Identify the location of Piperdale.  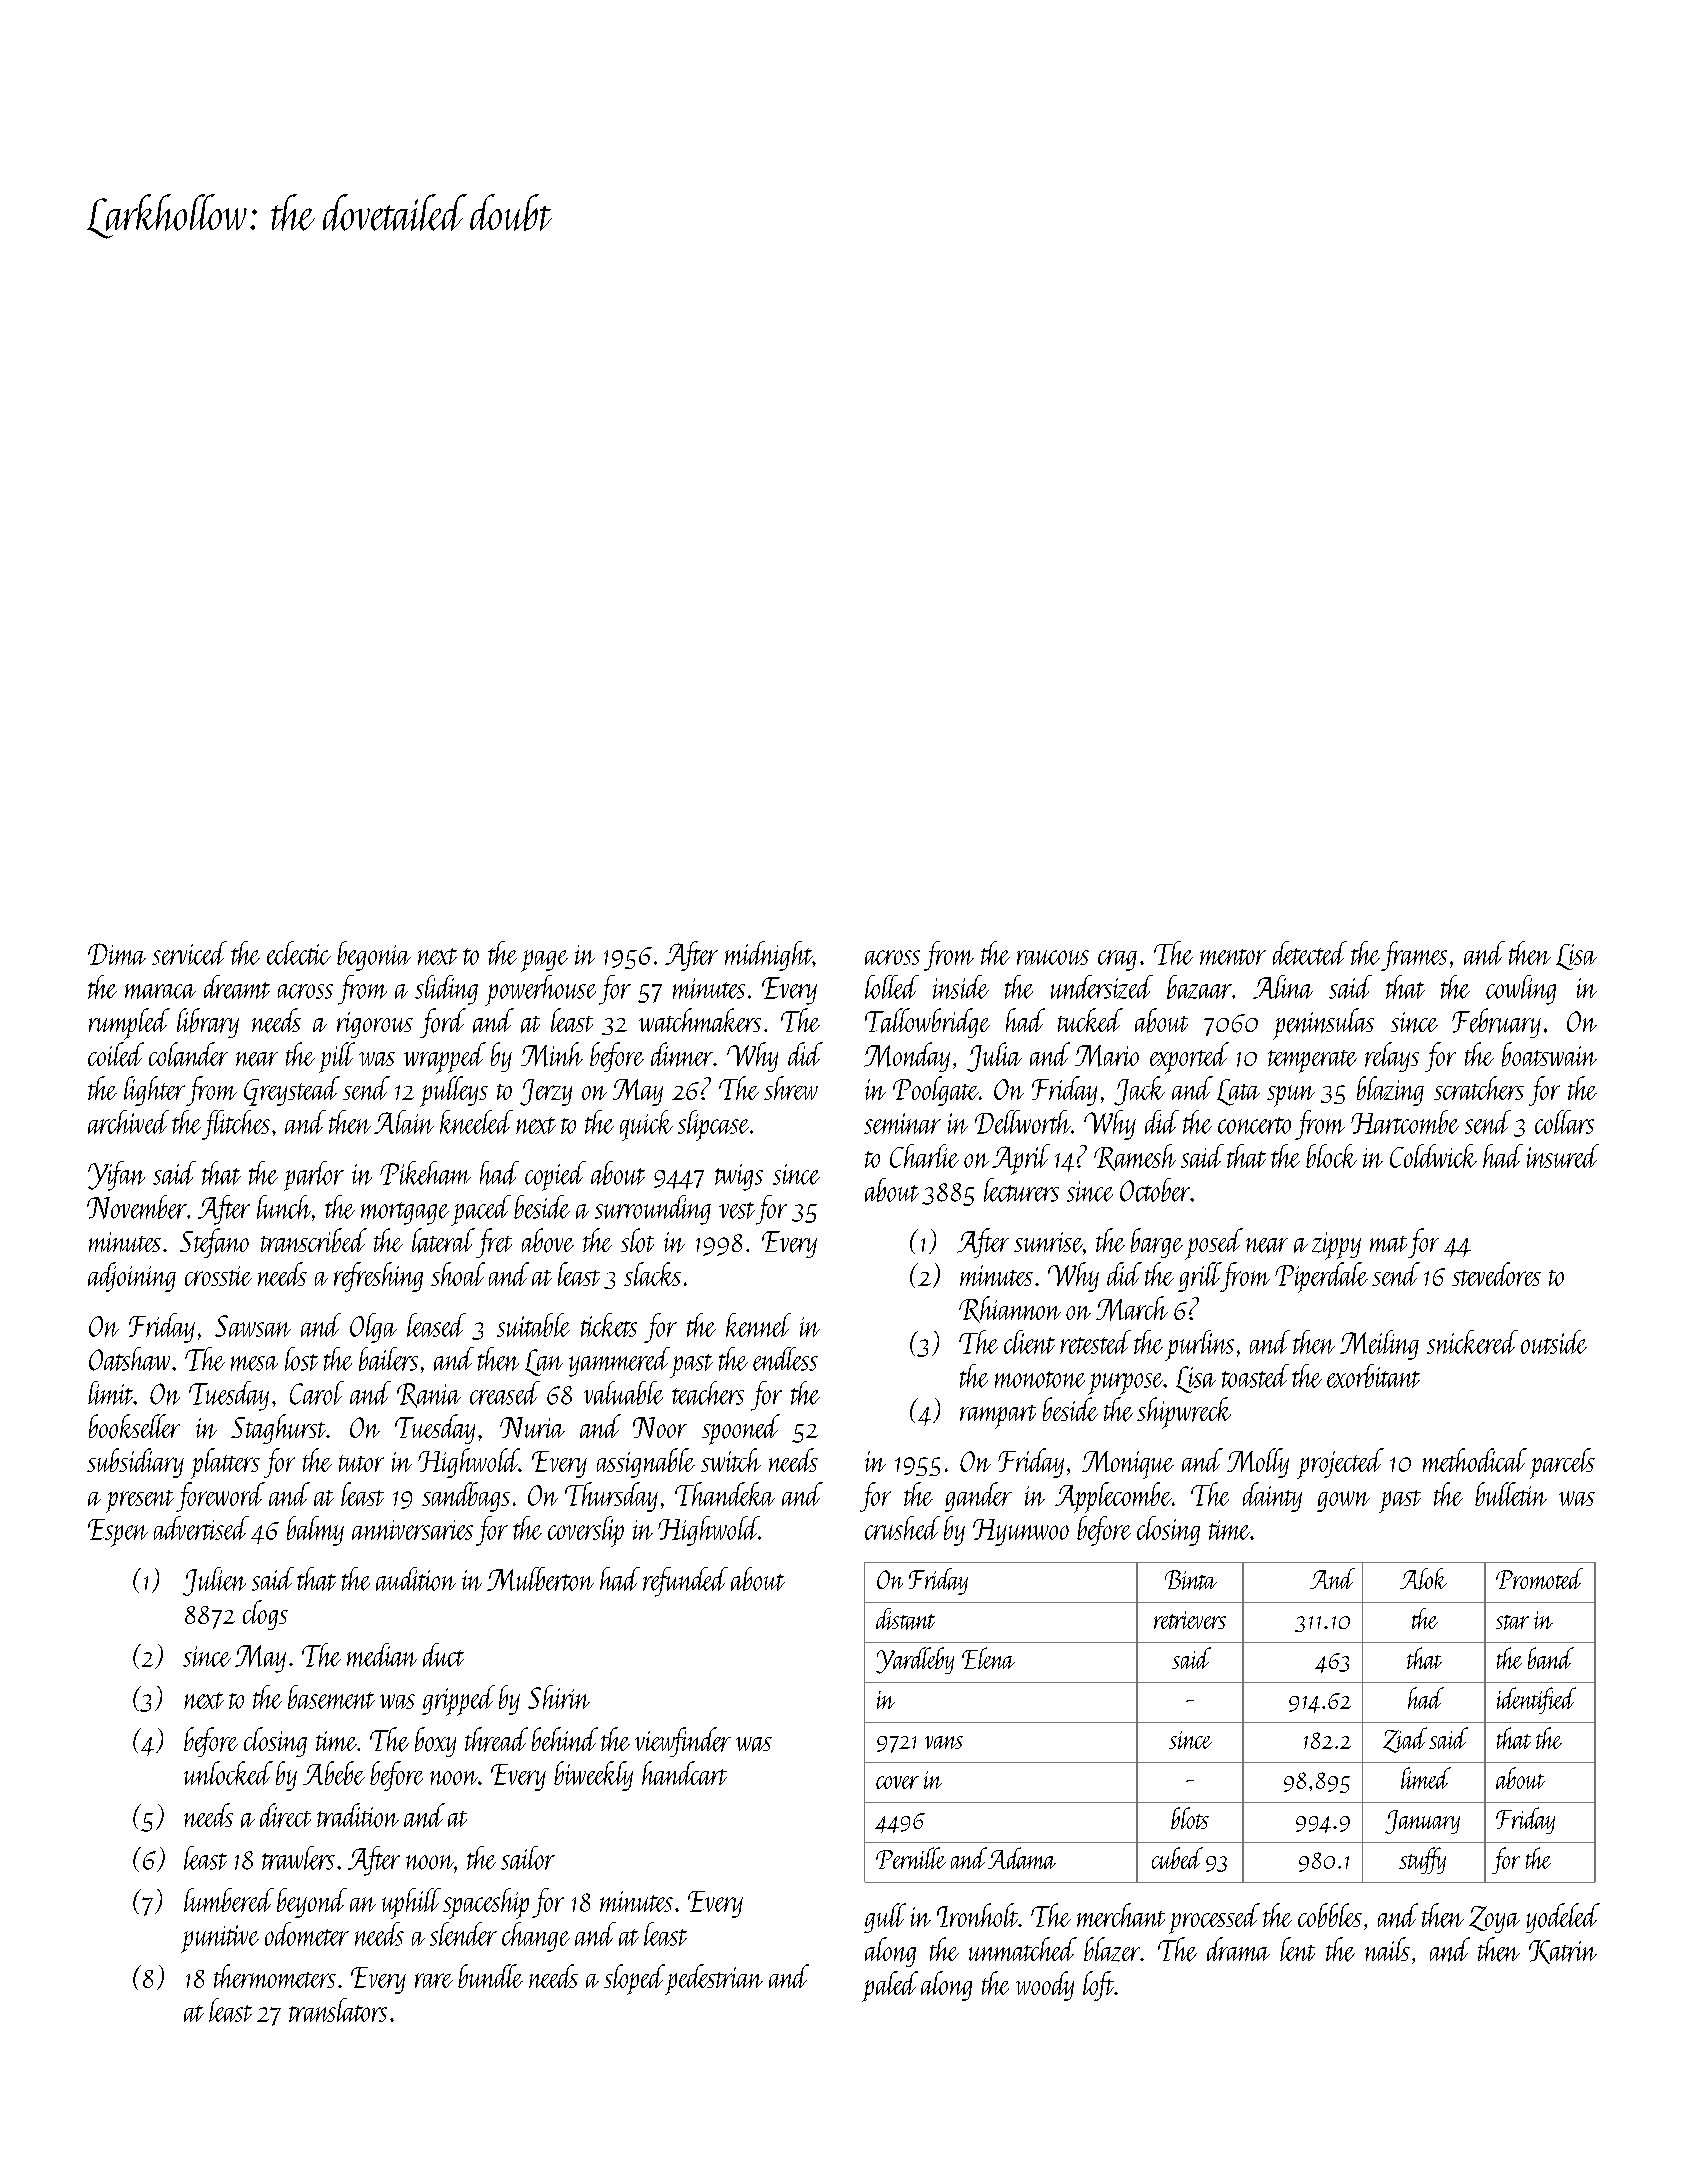
(1321, 1277).
